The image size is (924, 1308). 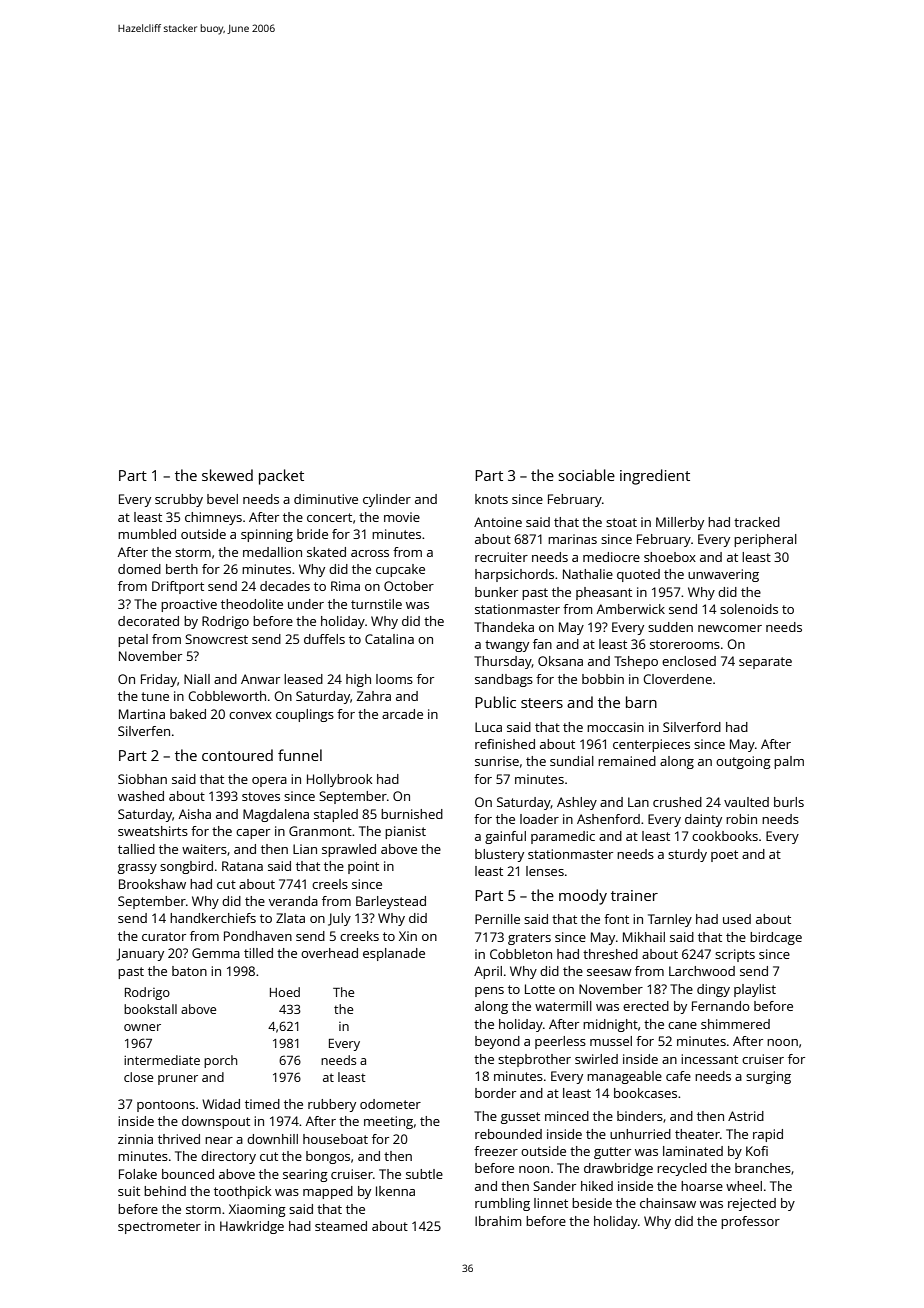 I want to click on peripheral, so click(x=765, y=540).
